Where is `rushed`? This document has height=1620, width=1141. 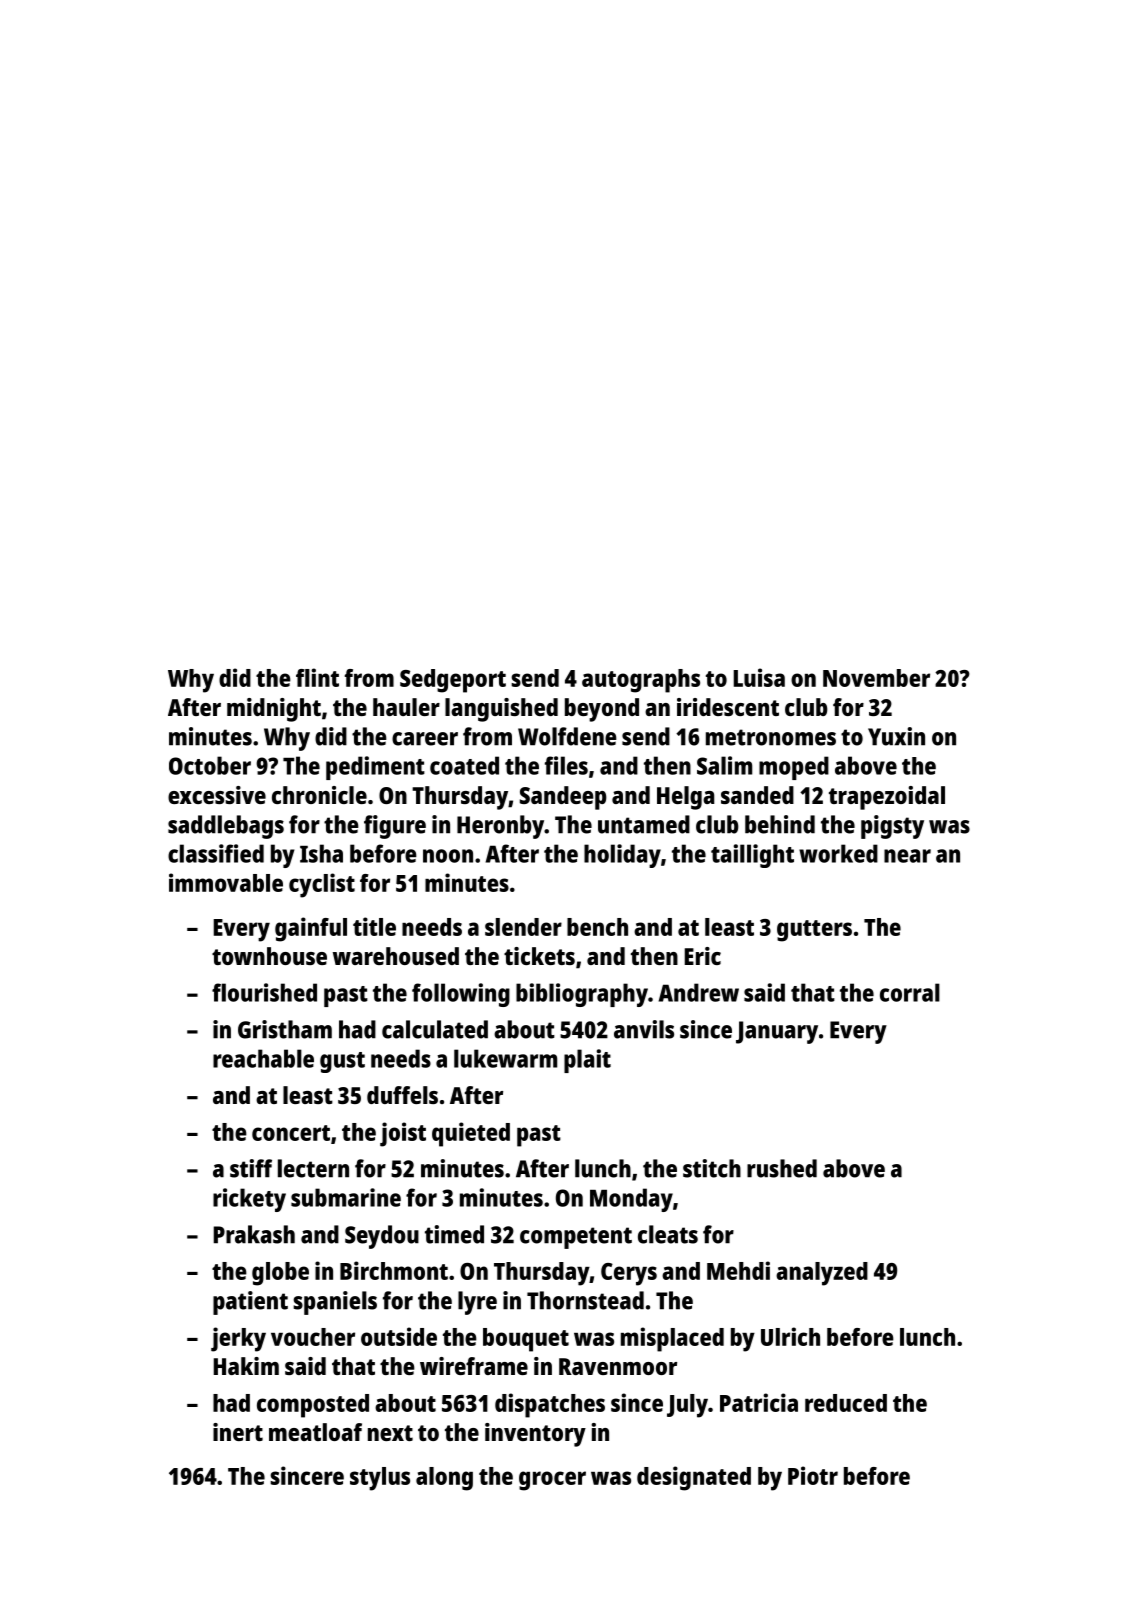 rushed is located at coordinates (782, 1168).
